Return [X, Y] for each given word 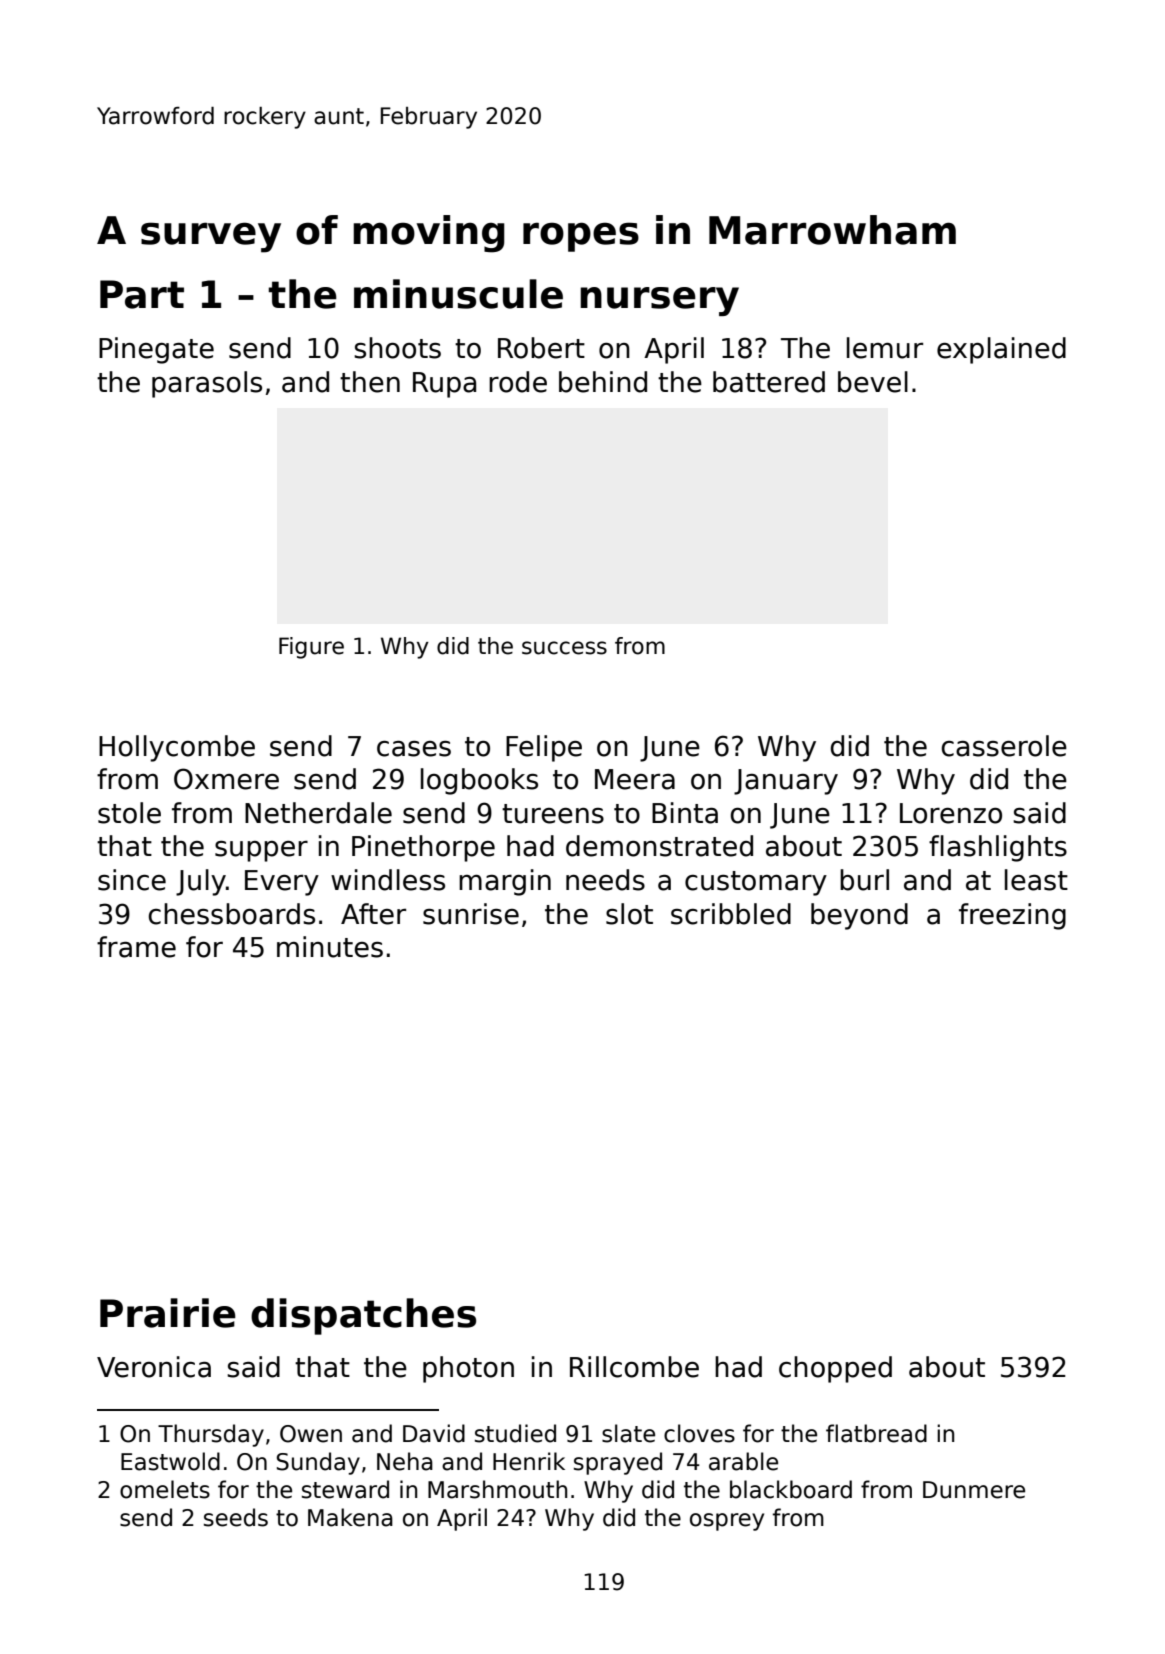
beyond [859, 916]
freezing [1012, 916]
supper [261, 851]
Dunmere [974, 1490]
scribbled [731, 914]
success [564, 648]
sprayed [618, 1463]
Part [142, 294]
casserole [1004, 746]
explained [1001, 350]
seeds [236, 1517]
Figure [311, 648]
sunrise [471, 914]
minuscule [458, 294]
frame [136, 947]
